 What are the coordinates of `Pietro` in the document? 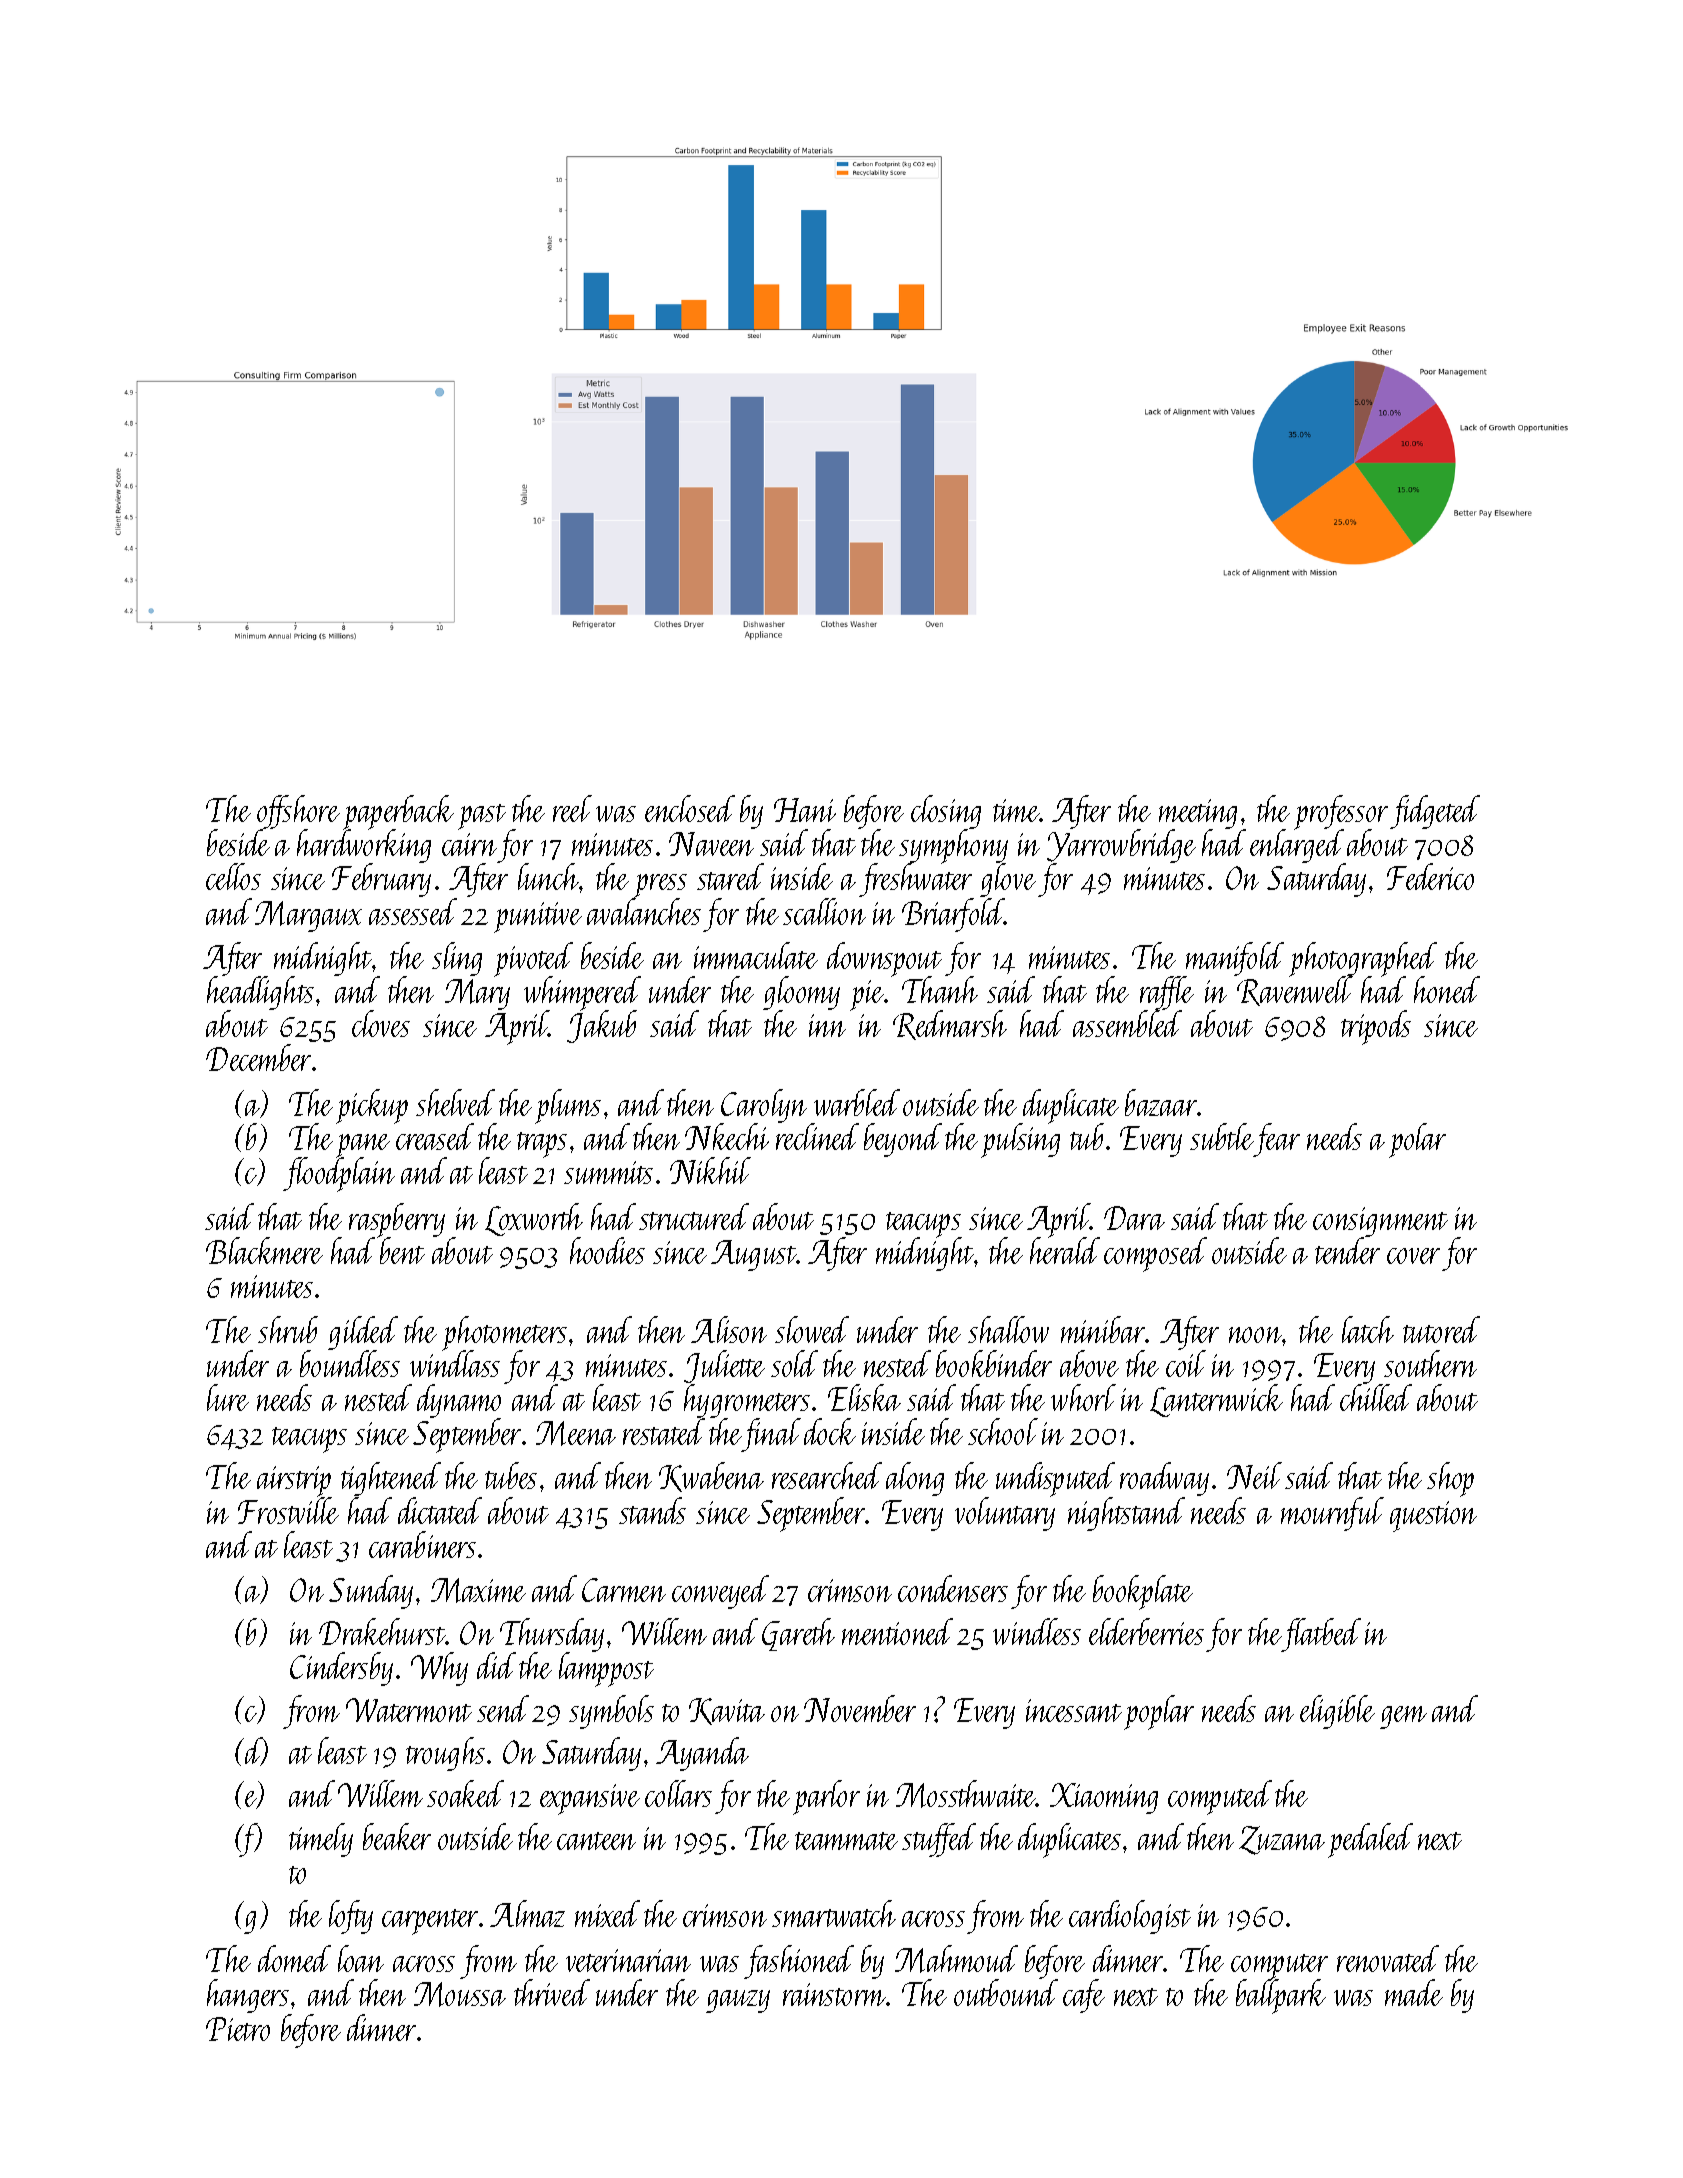 It's located at (238, 2029).
